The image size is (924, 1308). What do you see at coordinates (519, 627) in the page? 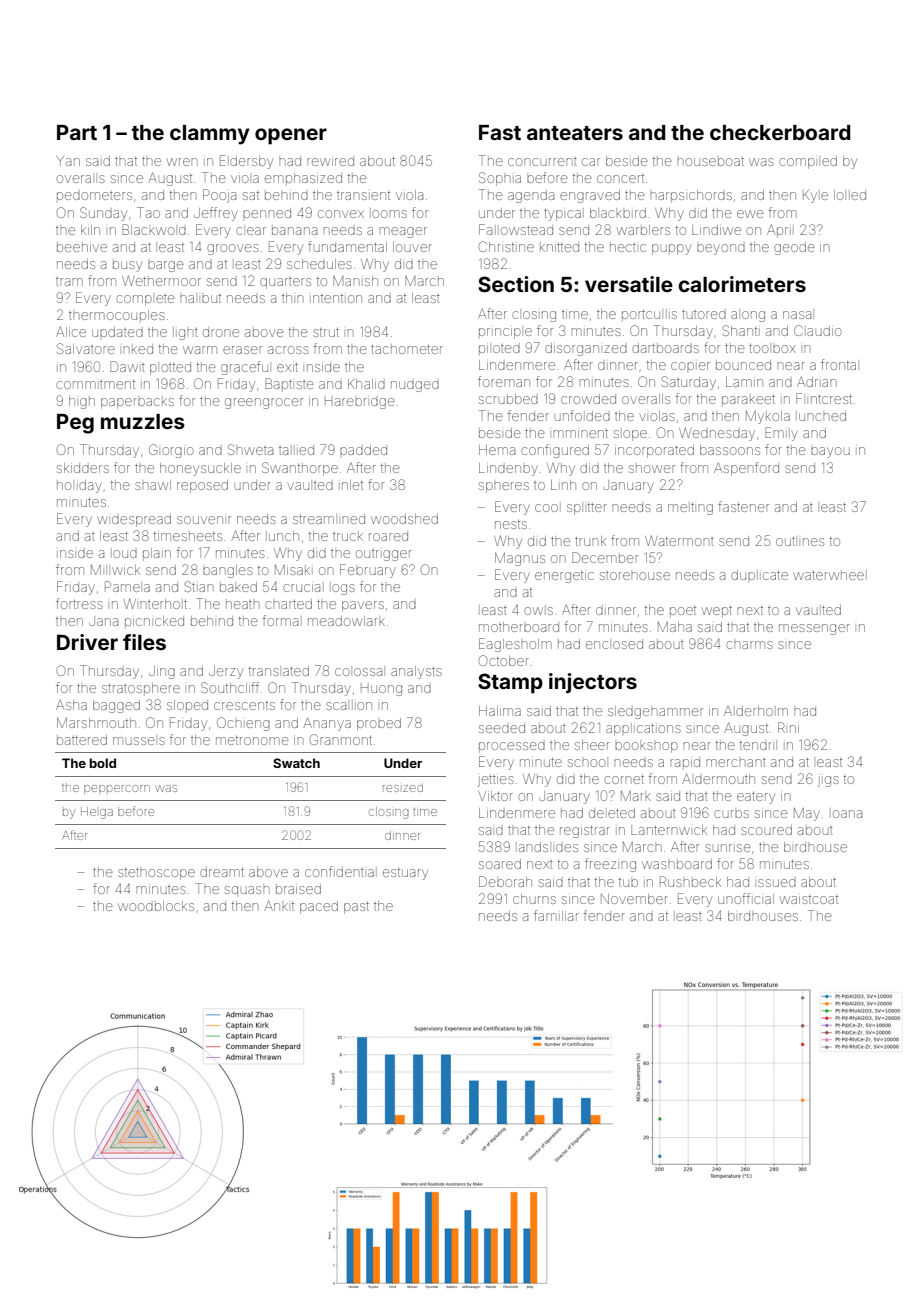
I see `motherboard` at bounding box center [519, 627].
